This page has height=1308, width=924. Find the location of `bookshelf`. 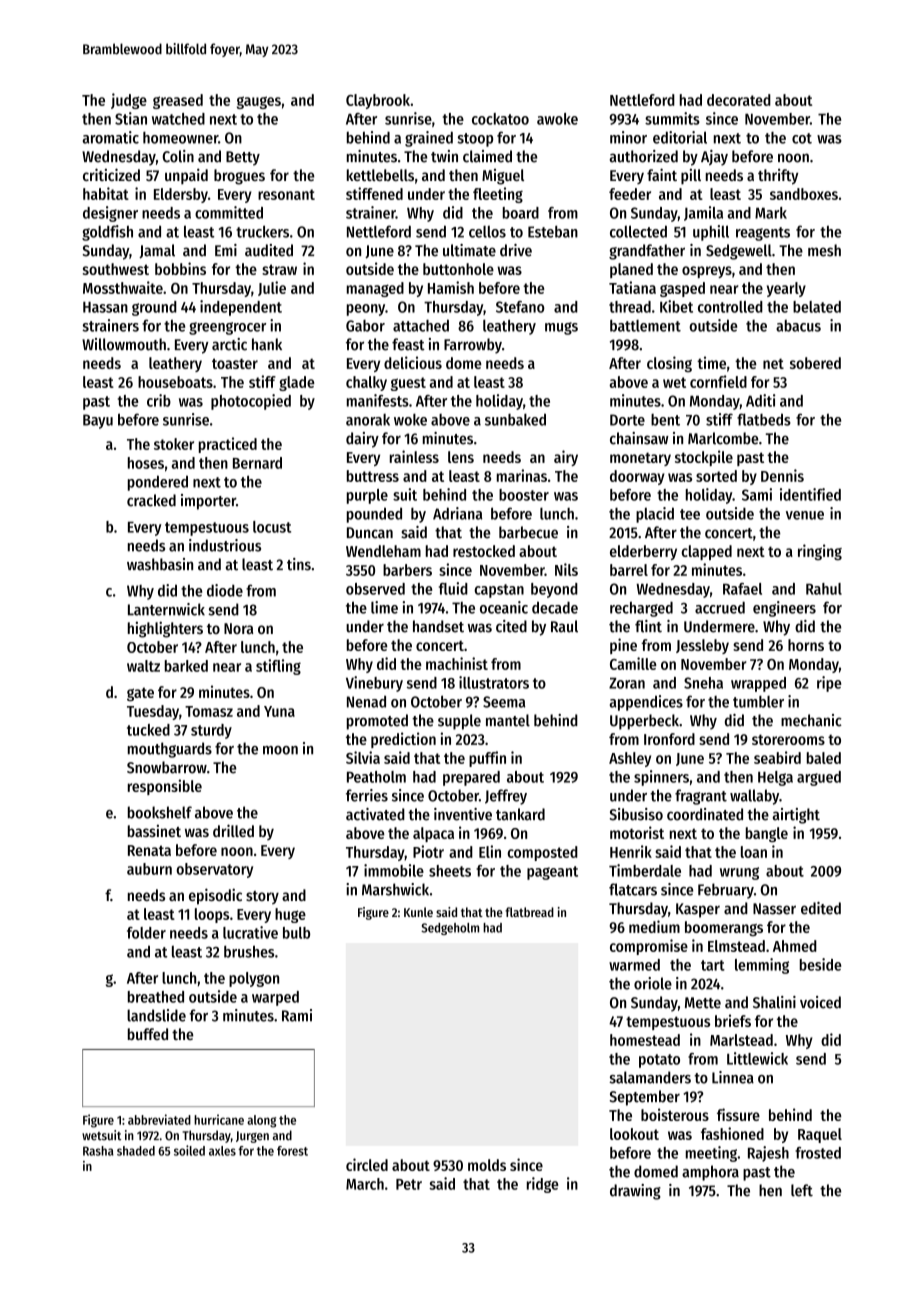

bookshelf is located at coordinates (160, 812).
